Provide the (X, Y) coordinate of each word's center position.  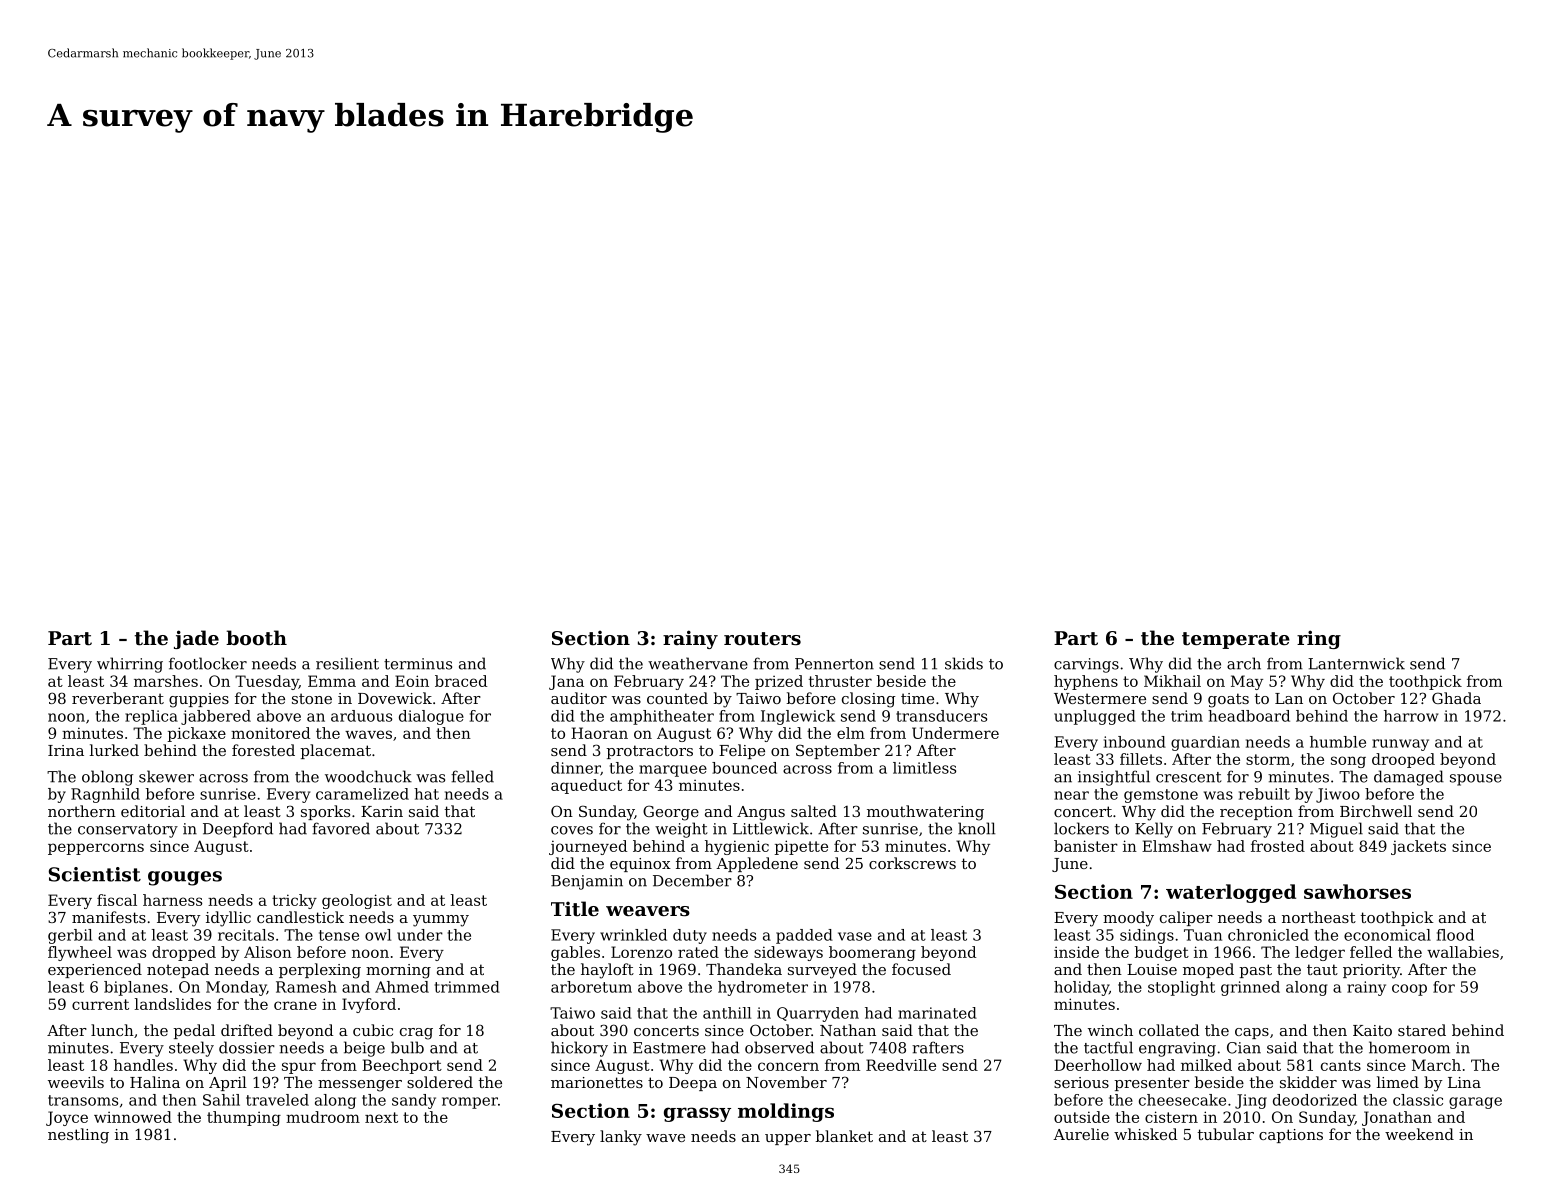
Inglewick (798, 717)
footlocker (208, 663)
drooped (1403, 760)
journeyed (588, 847)
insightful (1114, 778)
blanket (844, 1136)
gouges (185, 878)
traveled (277, 1100)
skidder (1308, 1082)
